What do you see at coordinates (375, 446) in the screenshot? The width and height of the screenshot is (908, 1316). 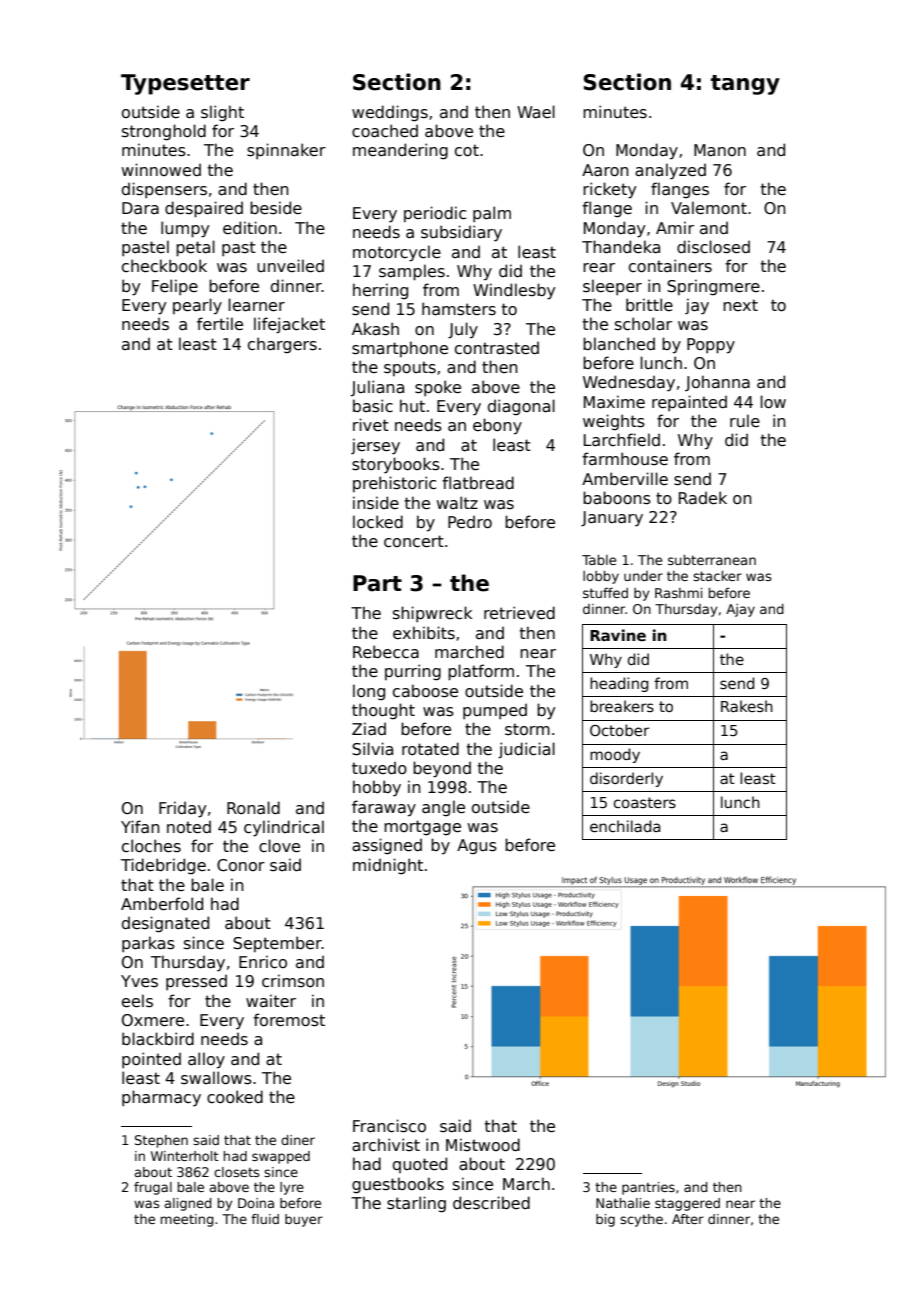 I see `jersey` at bounding box center [375, 446].
